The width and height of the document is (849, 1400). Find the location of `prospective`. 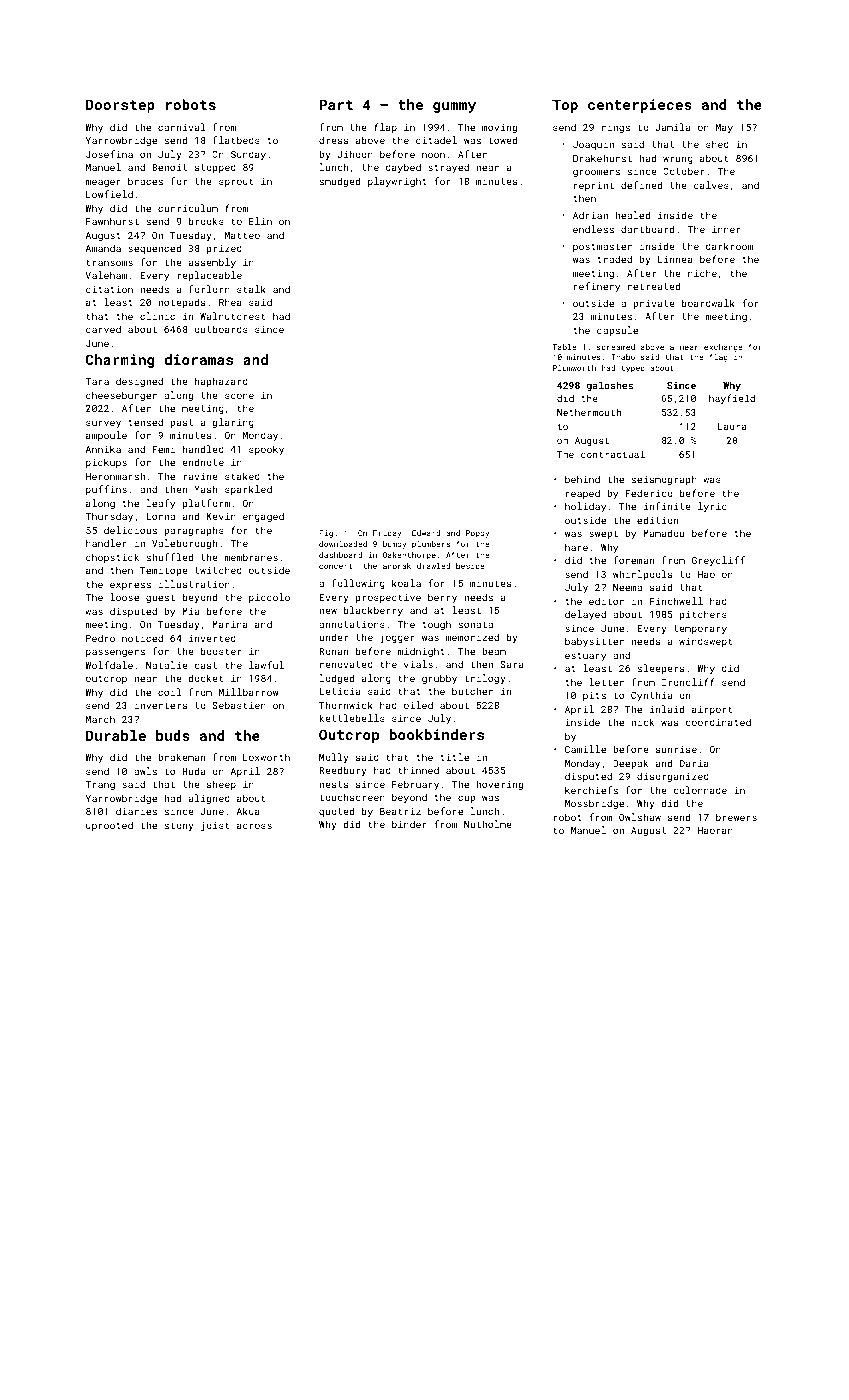

prospective is located at coordinates (388, 598).
